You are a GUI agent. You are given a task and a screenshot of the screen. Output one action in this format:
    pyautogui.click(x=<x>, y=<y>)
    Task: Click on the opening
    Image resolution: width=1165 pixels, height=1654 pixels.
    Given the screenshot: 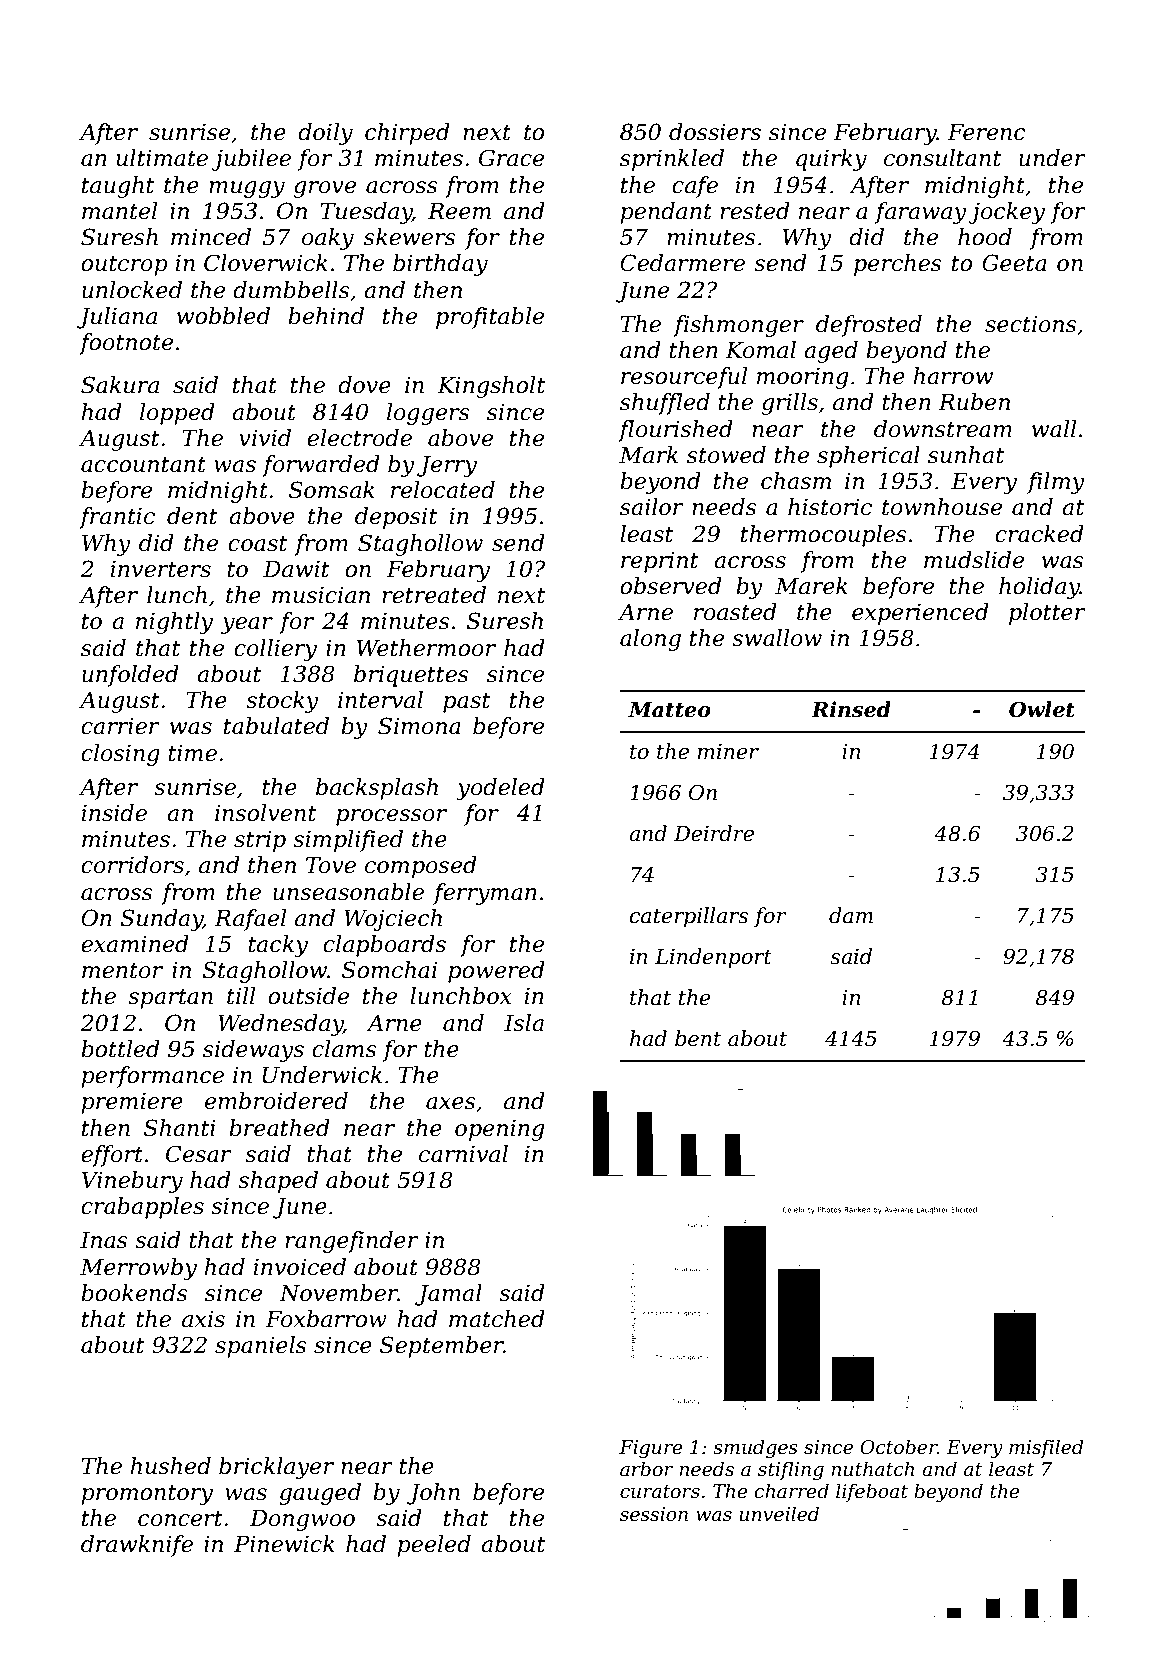 What is the action you would take?
    pyautogui.click(x=499, y=1130)
